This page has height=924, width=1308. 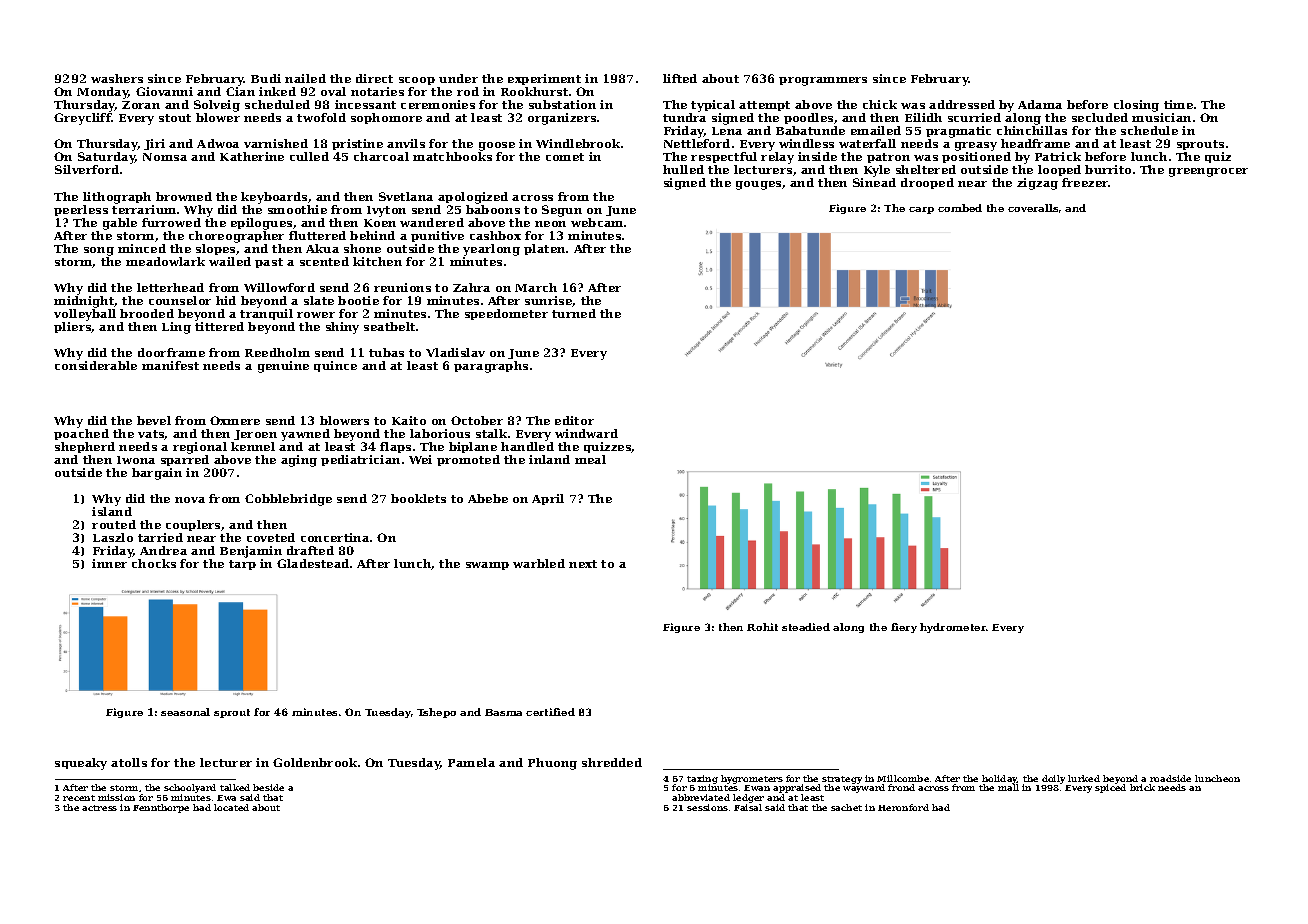 I want to click on freezer, so click(x=1085, y=182).
